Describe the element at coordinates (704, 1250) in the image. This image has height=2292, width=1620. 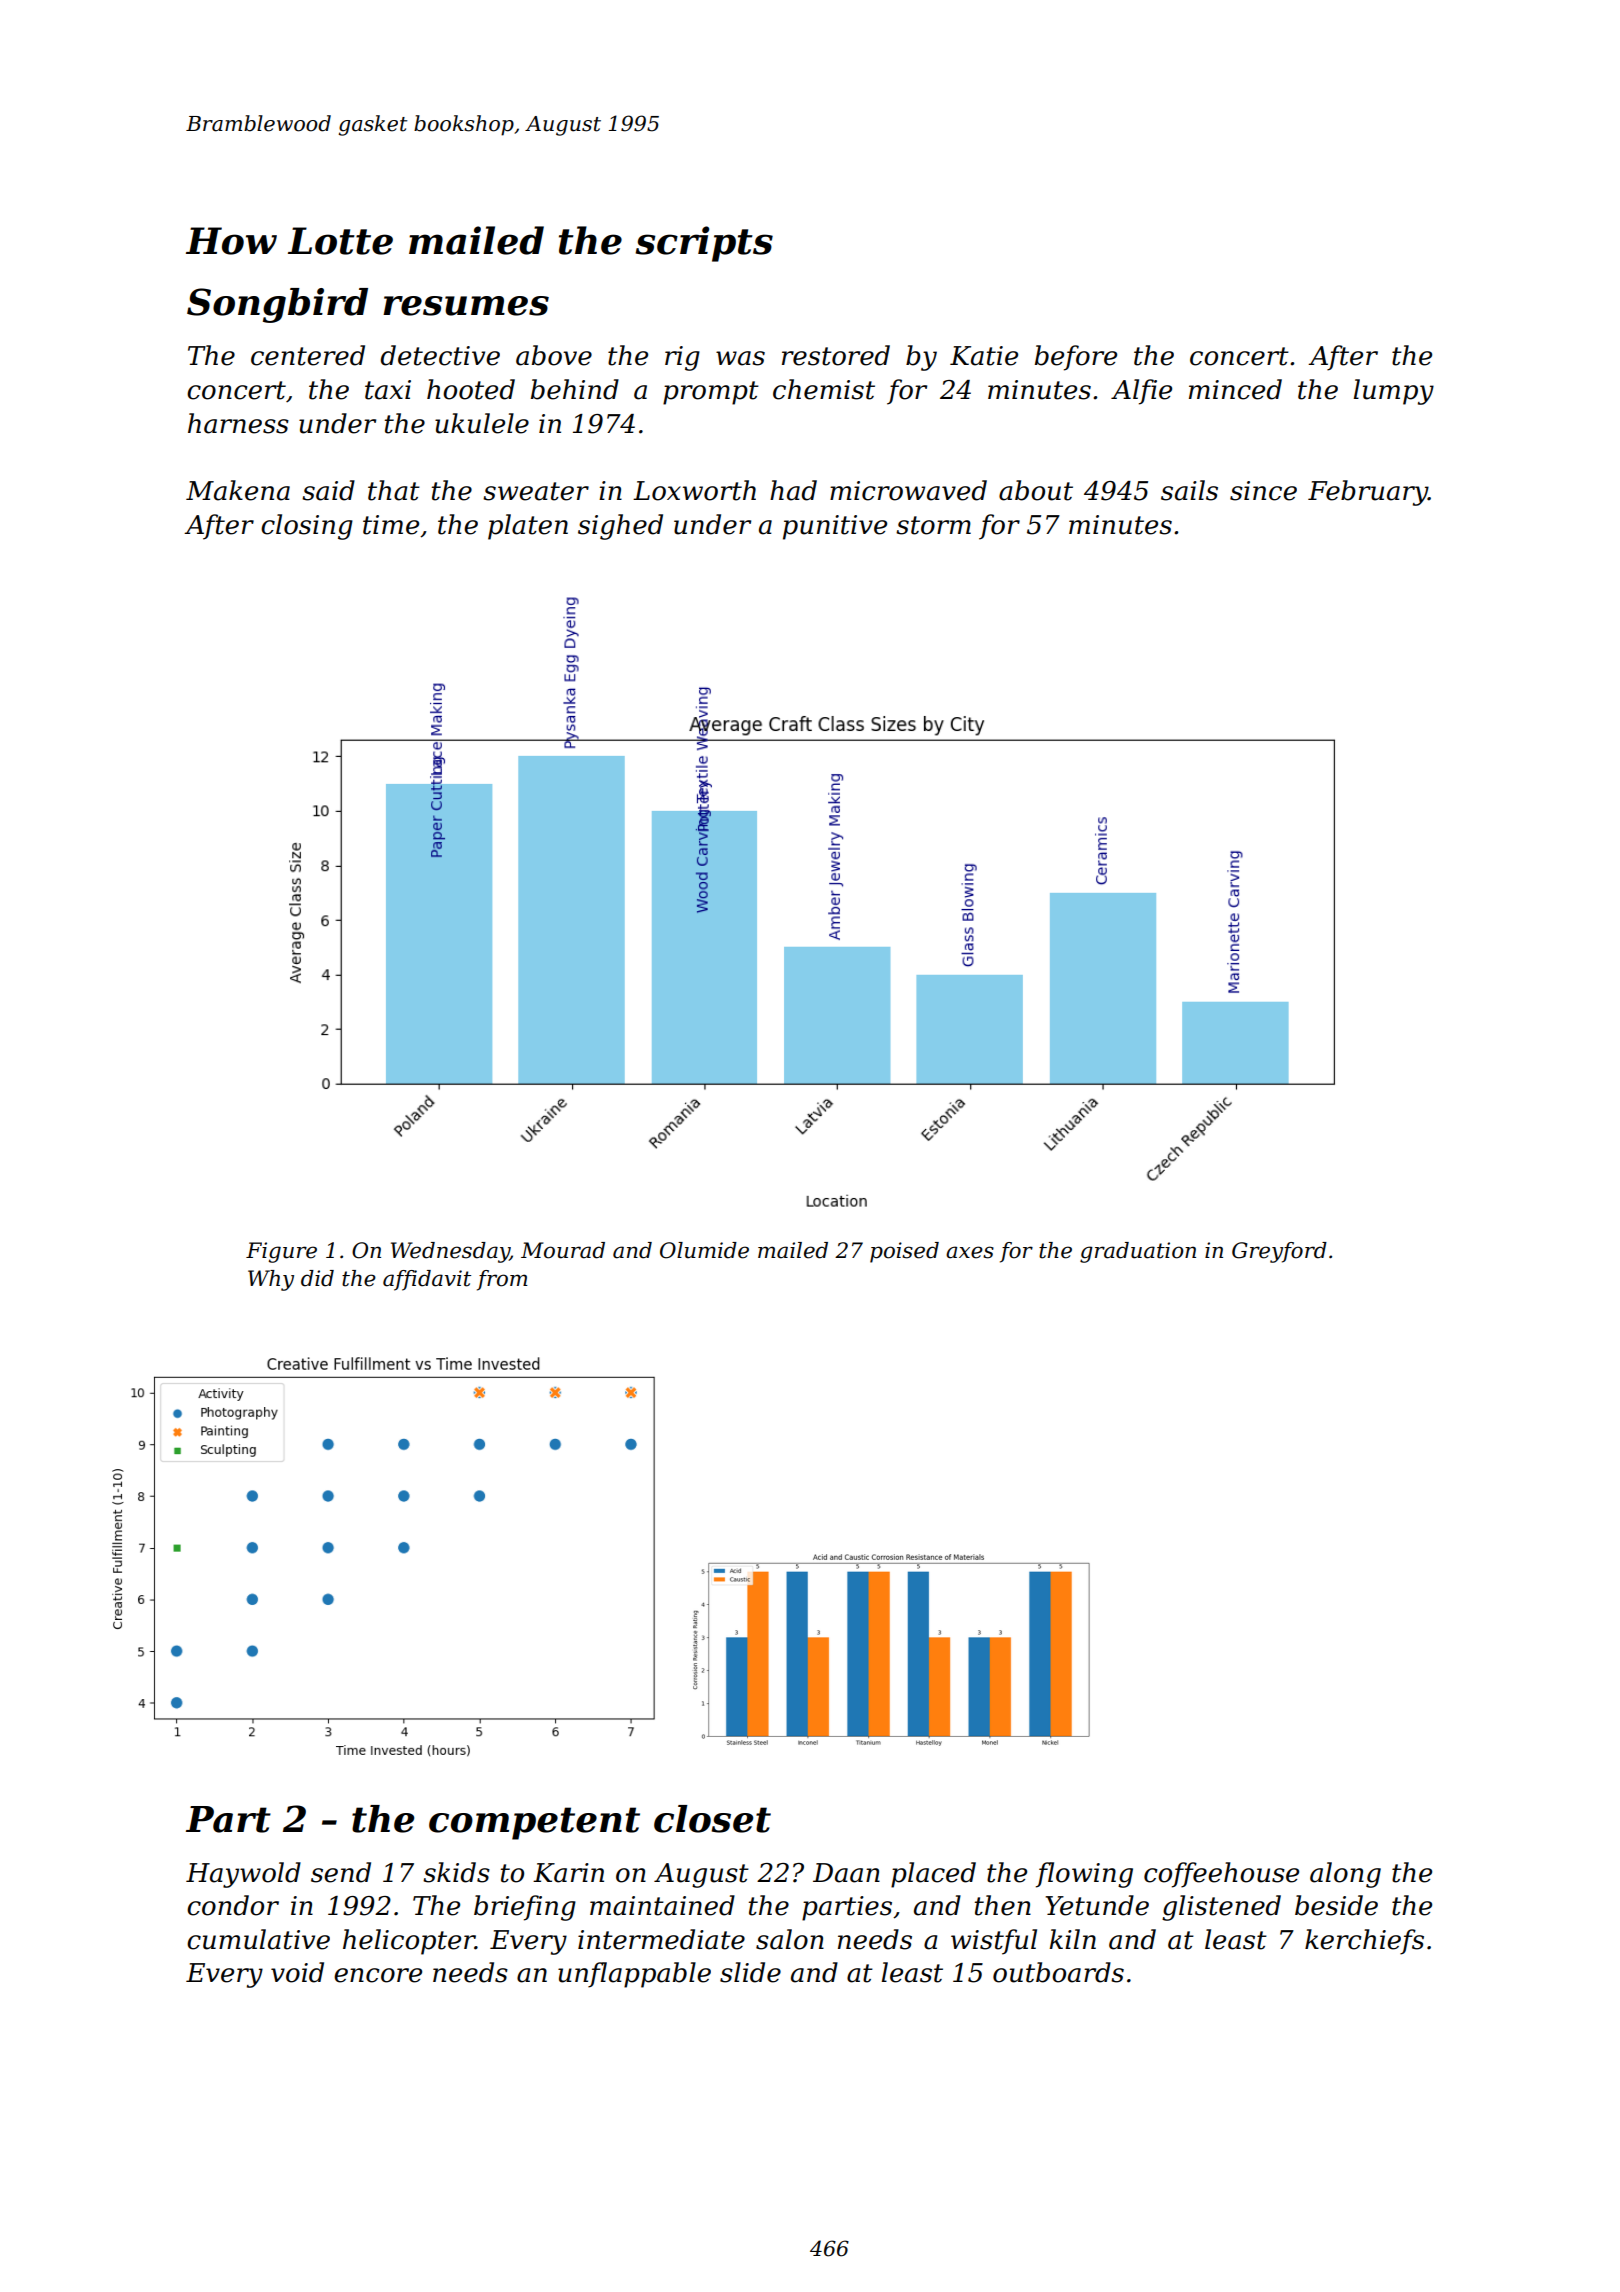
I see `Olumide` at that location.
